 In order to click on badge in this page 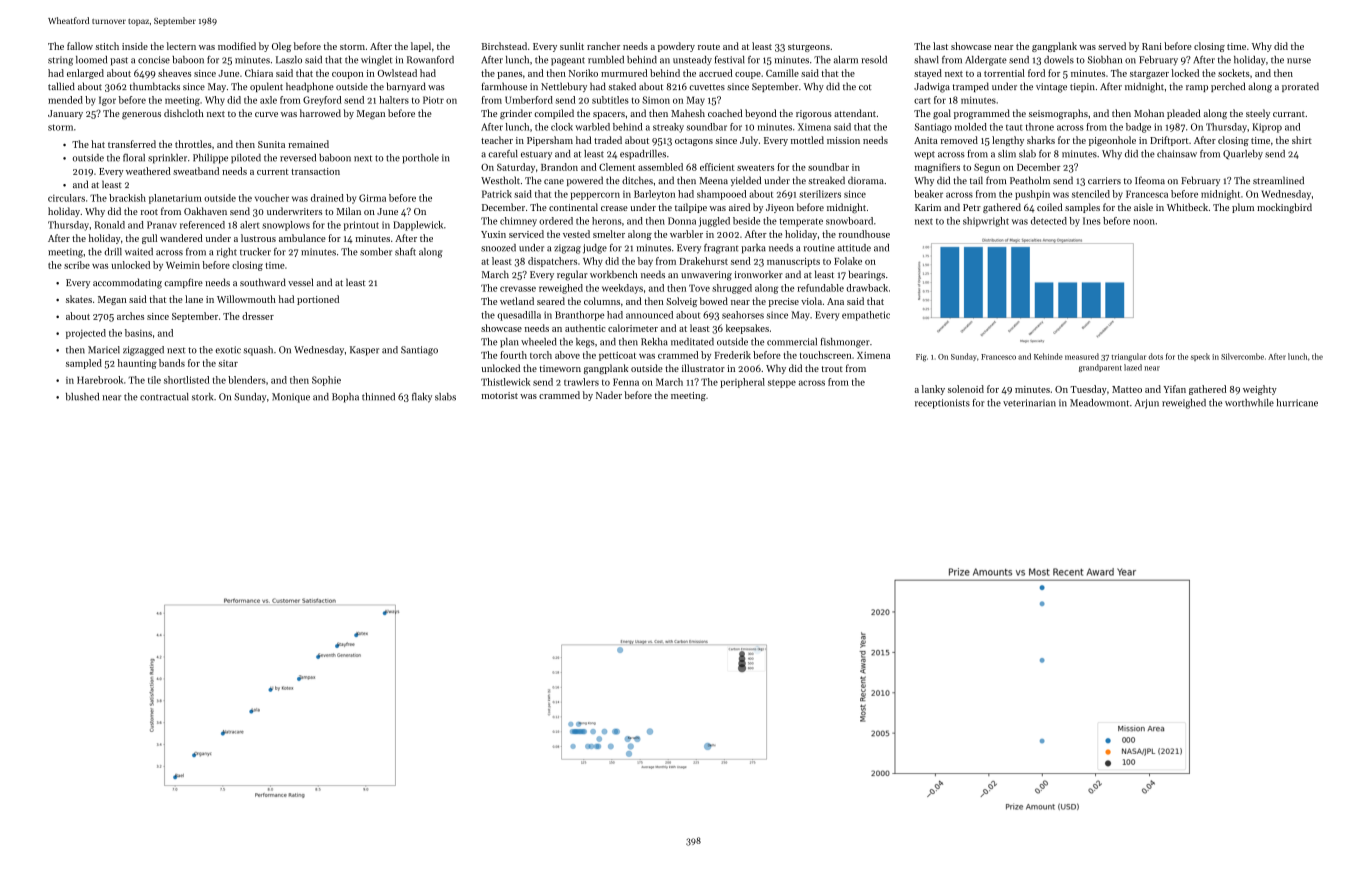, I will do `click(1138, 128)`.
